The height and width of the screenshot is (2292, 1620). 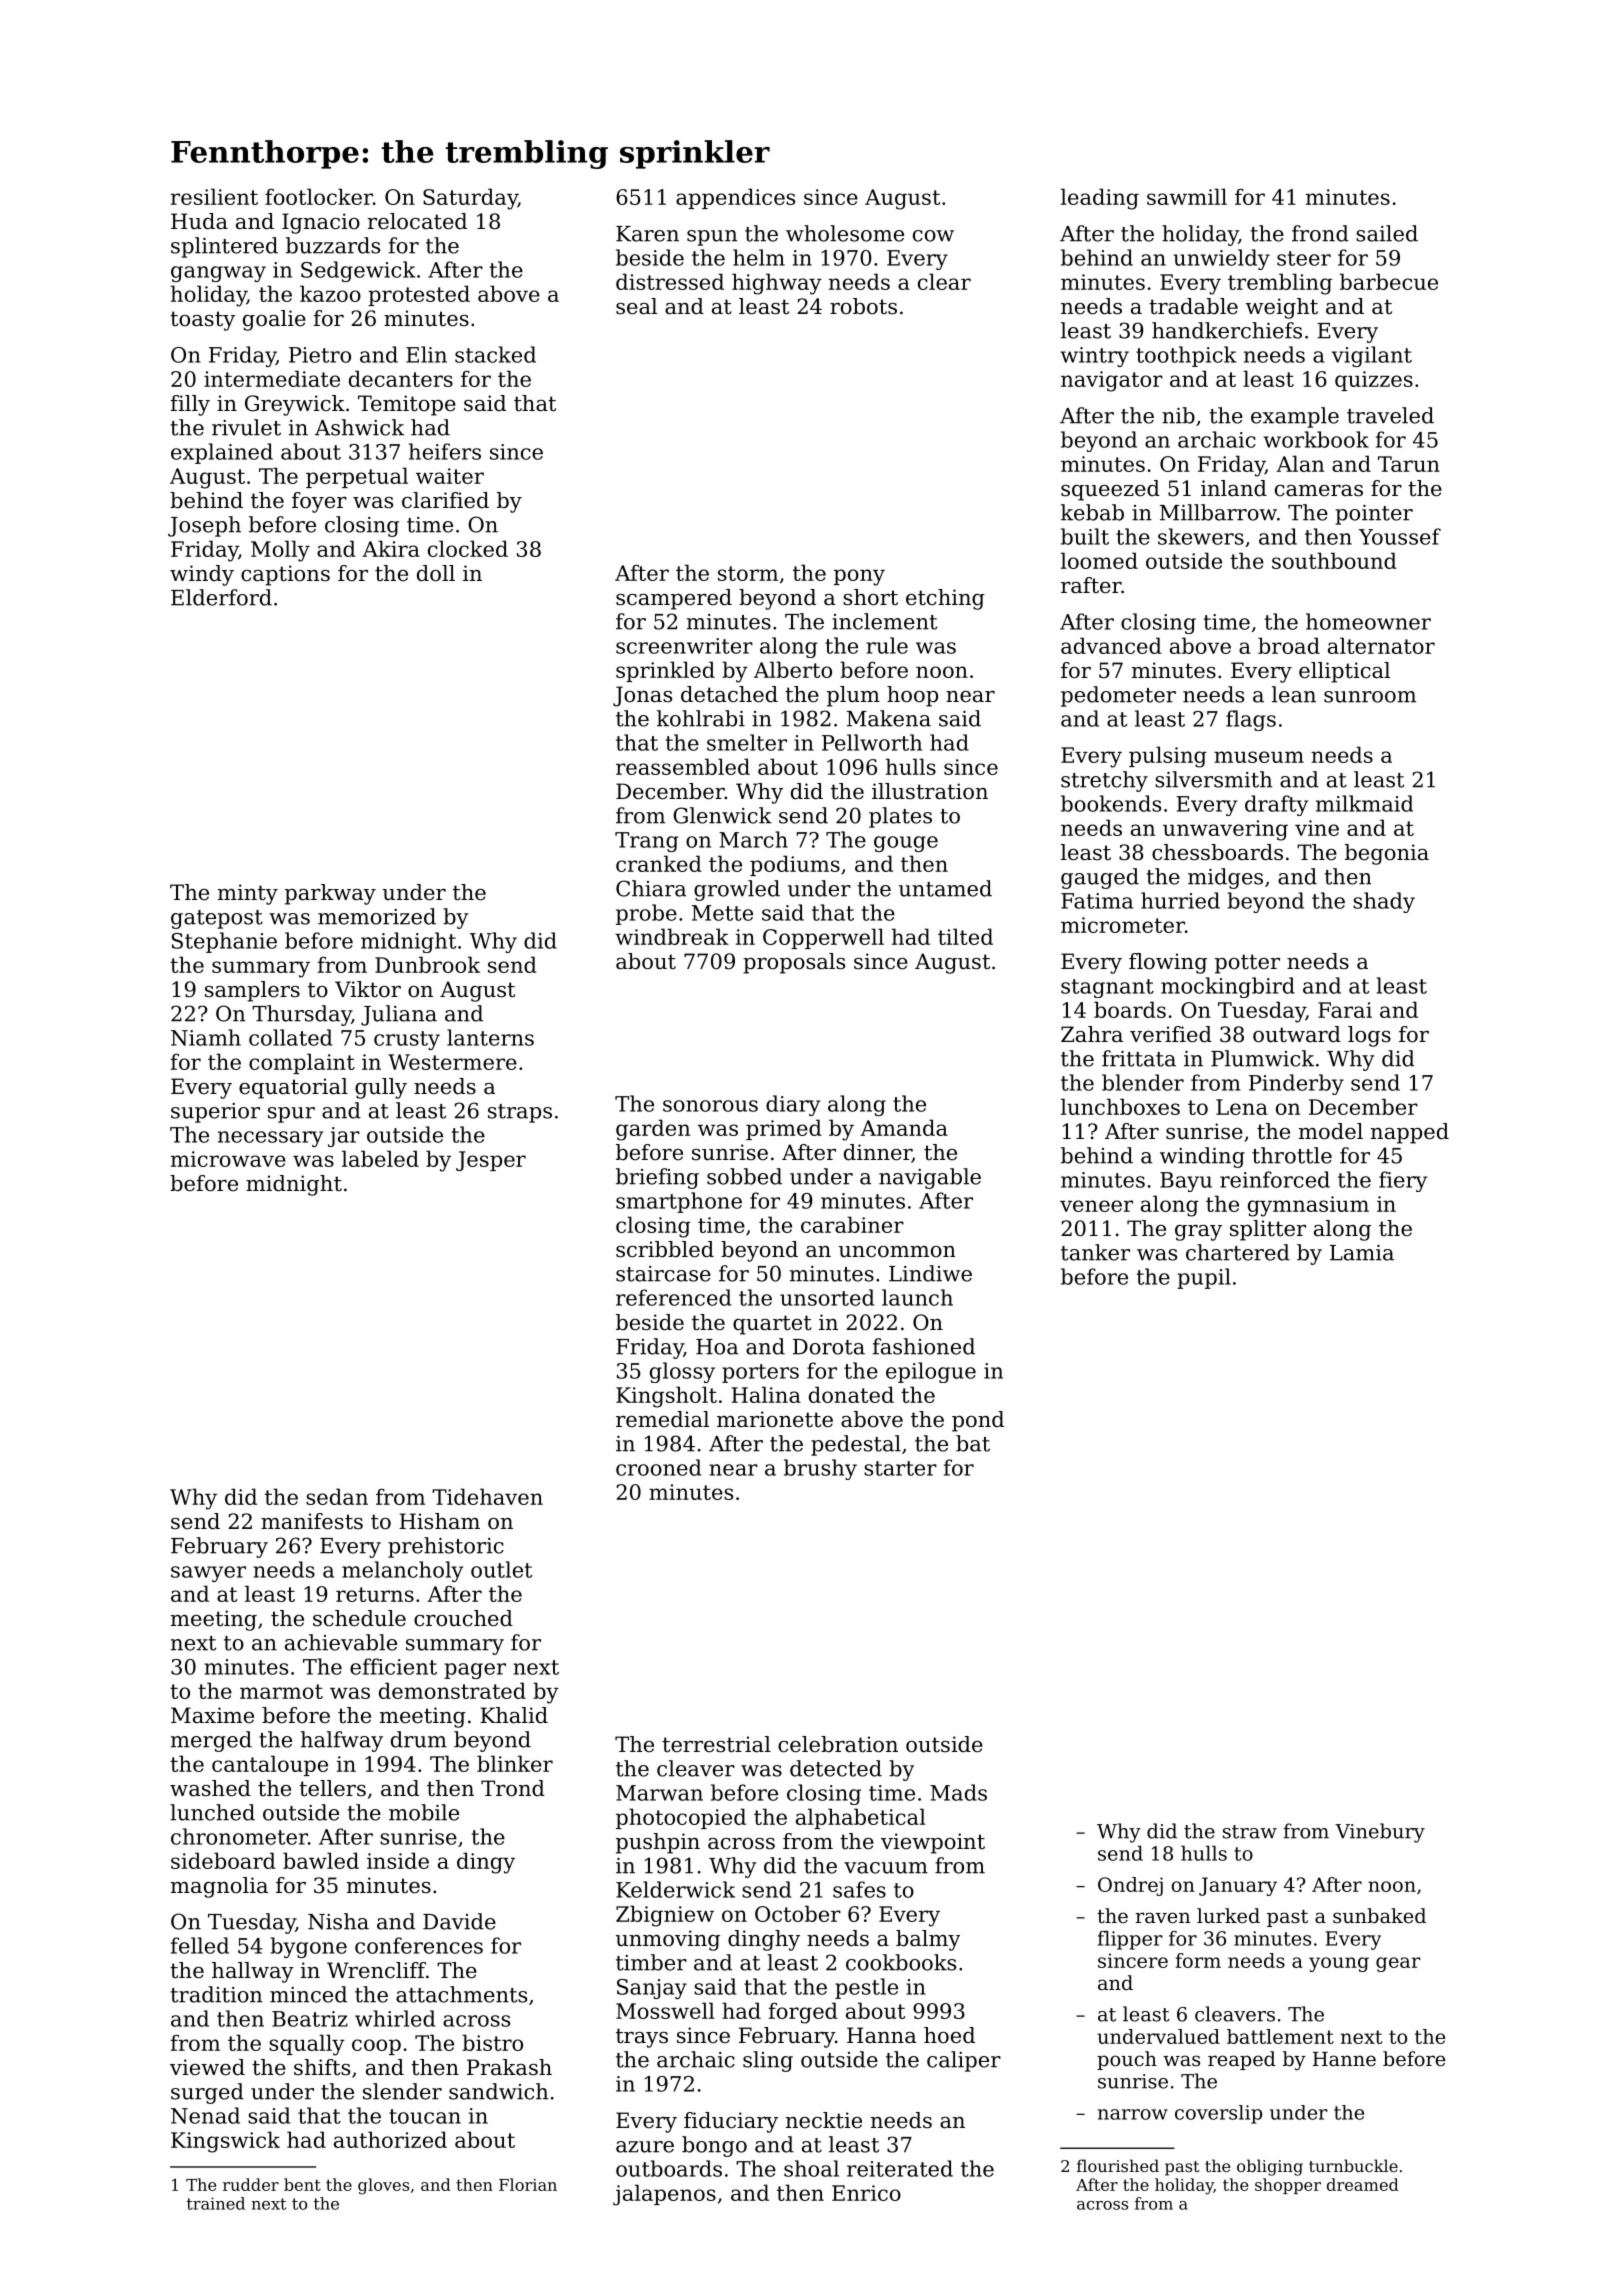 What do you see at coordinates (246, 427) in the screenshot?
I see `rivulet` at bounding box center [246, 427].
